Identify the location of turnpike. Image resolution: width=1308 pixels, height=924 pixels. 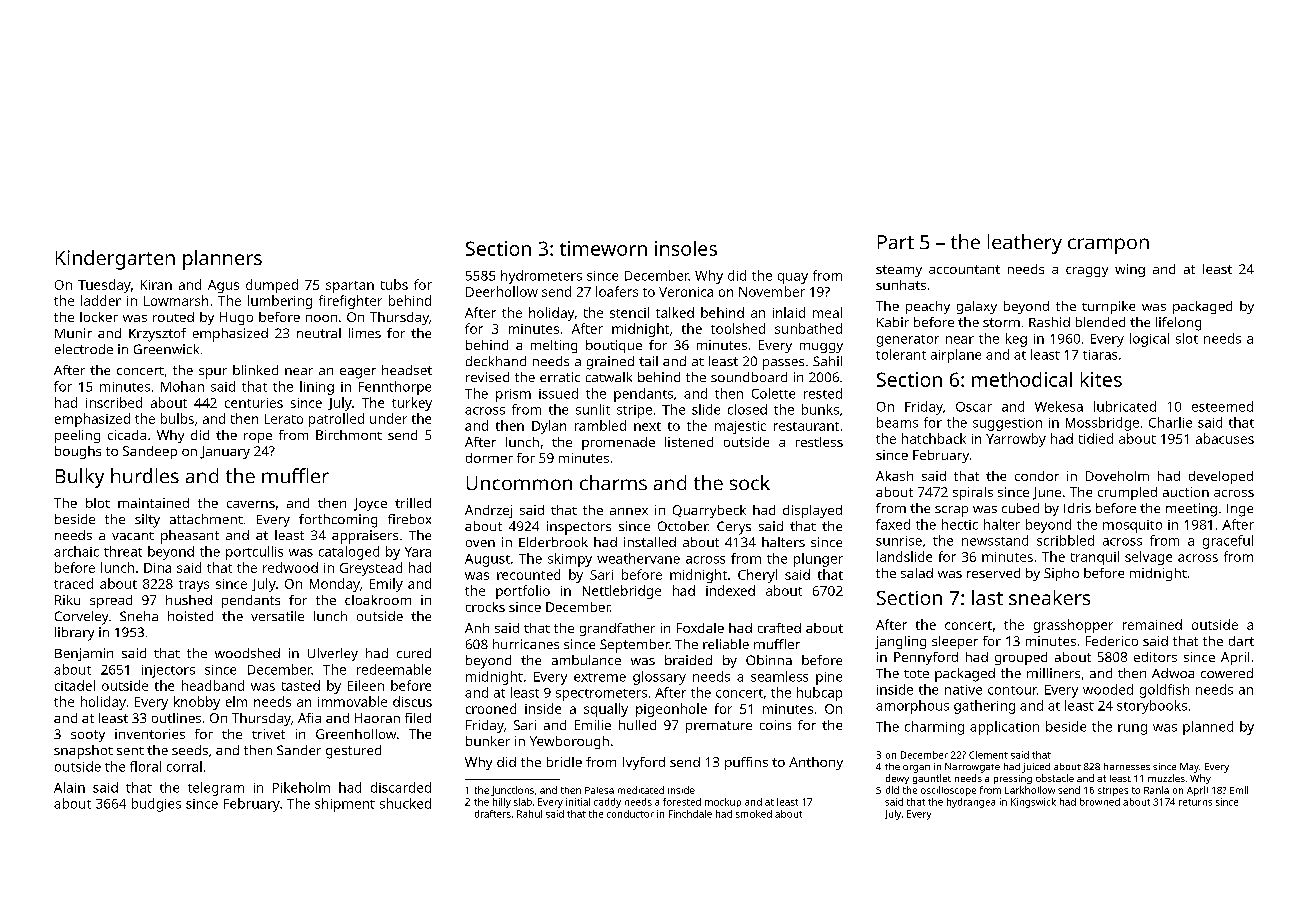
(1108, 307).
